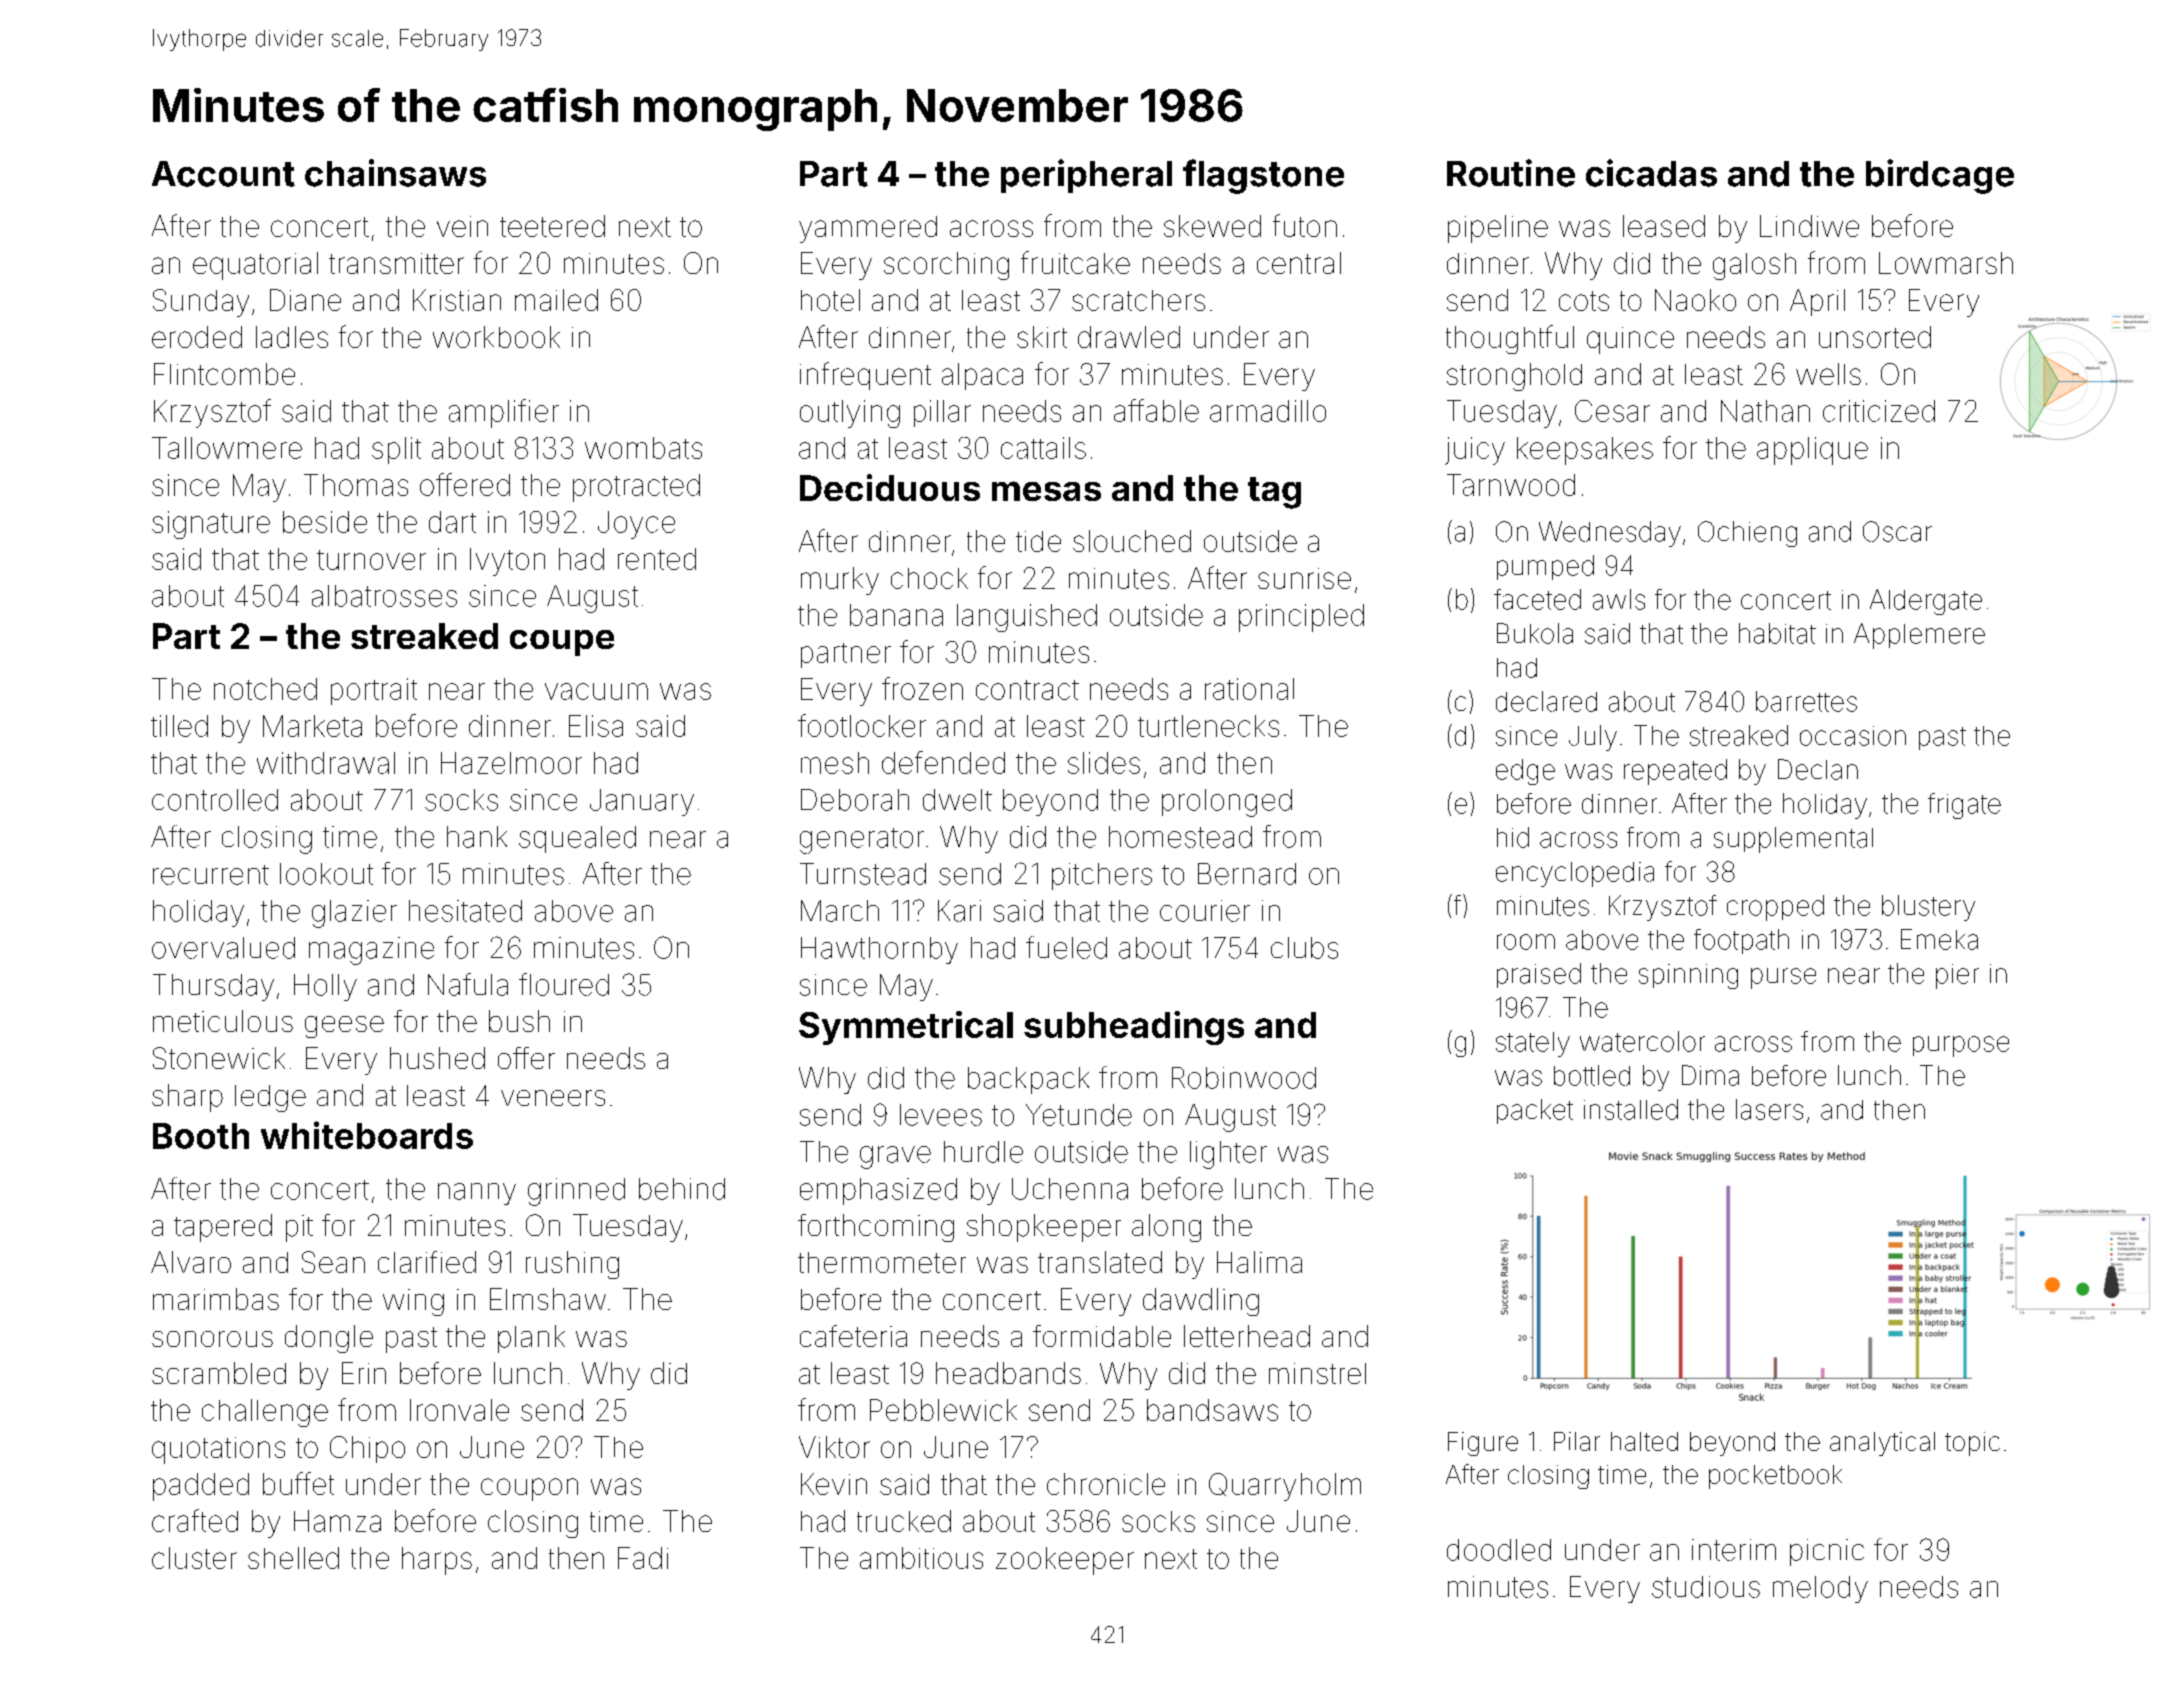  I want to click on lighter, so click(1228, 1155).
